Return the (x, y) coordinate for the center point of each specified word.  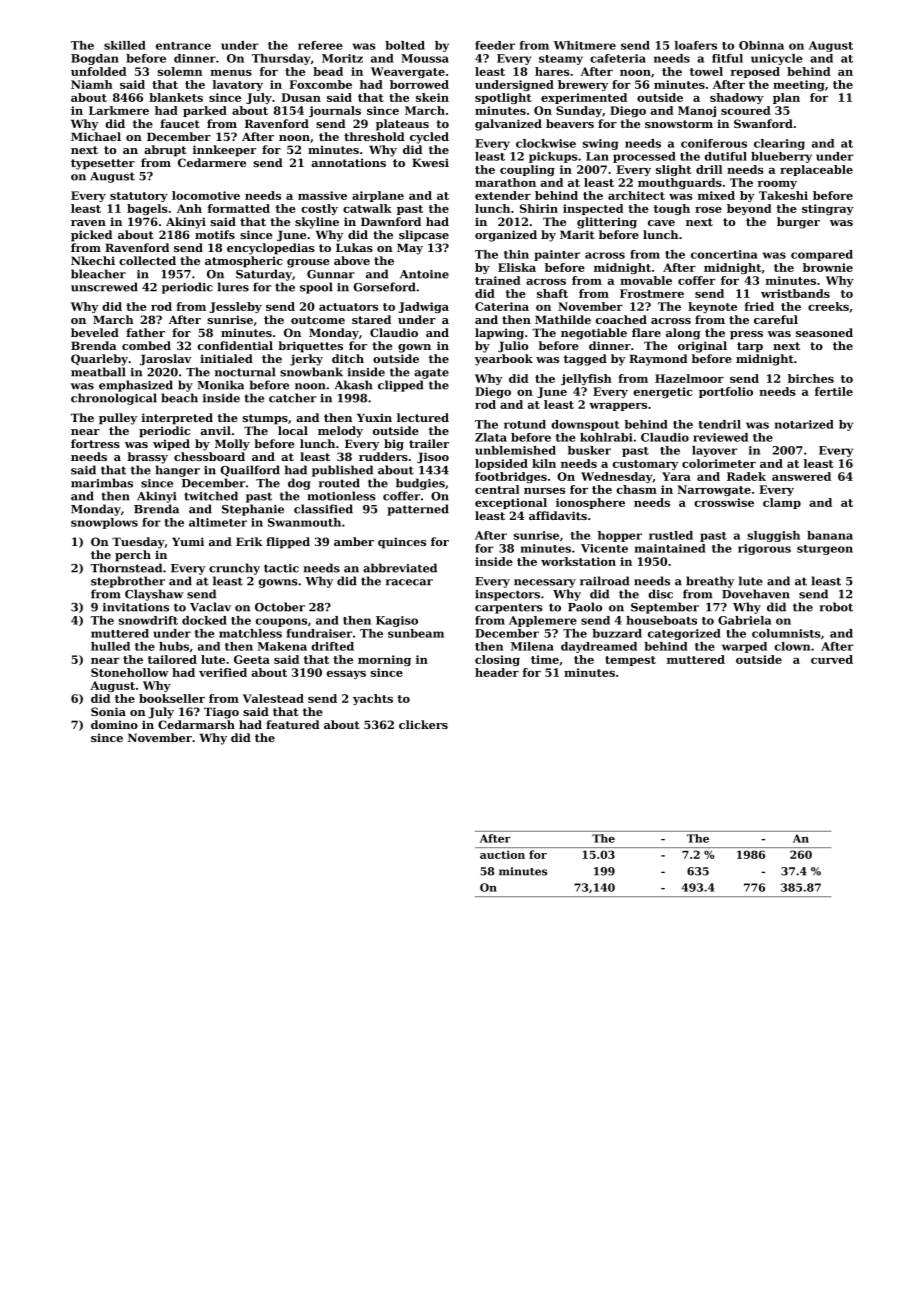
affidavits (558, 515)
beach (179, 398)
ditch (348, 358)
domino (114, 724)
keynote (712, 307)
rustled (671, 535)
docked (204, 620)
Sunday (579, 111)
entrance (183, 46)
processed (644, 157)
